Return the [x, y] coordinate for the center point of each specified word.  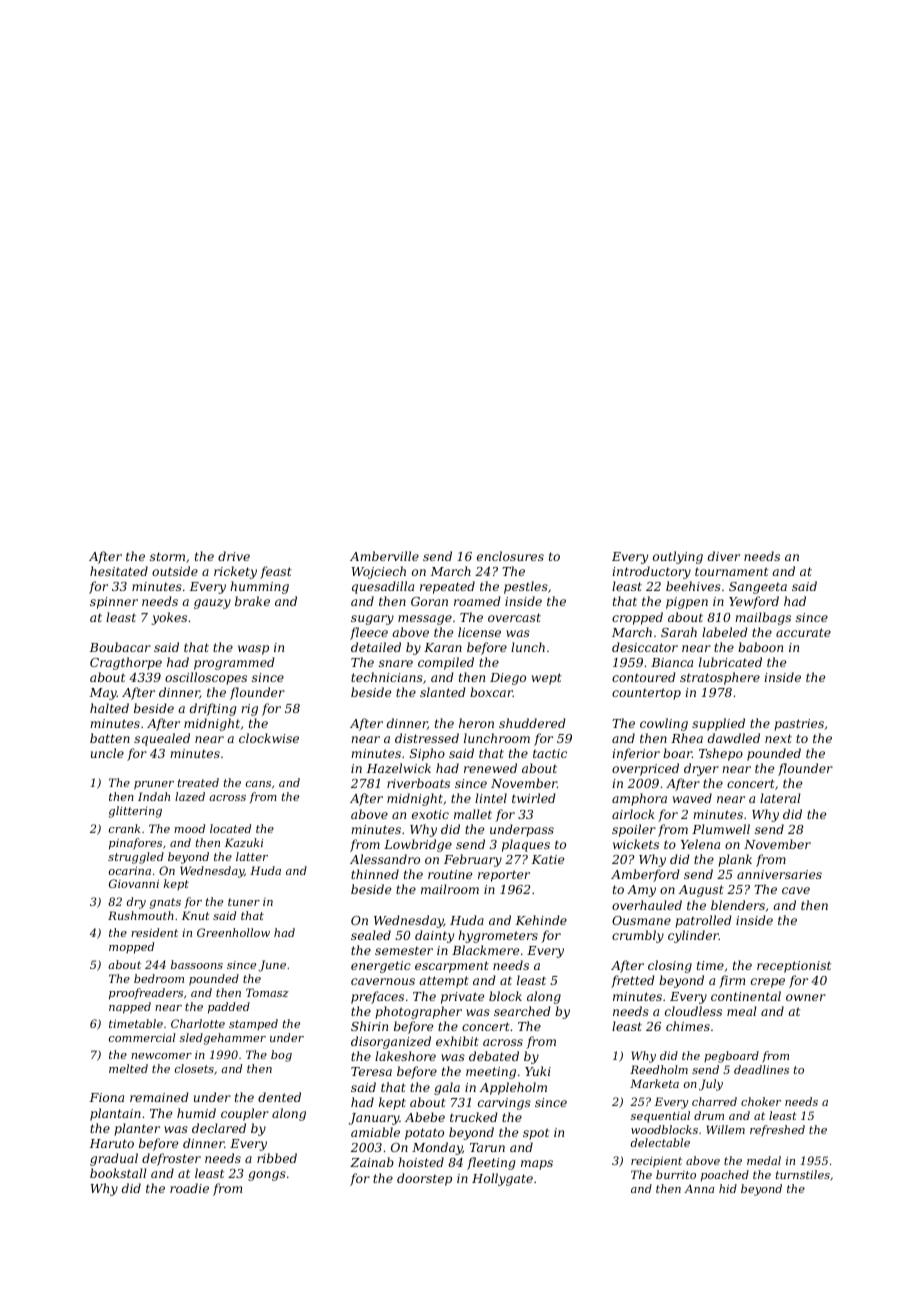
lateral [780, 798]
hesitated [119, 571]
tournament [731, 571]
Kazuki [244, 842]
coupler [245, 1114]
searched [522, 1011]
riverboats [418, 783]
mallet [473, 814]
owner [806, 997]
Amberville [384, 556]
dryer [701, 769]
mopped [131, 948]
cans [258, 784]
